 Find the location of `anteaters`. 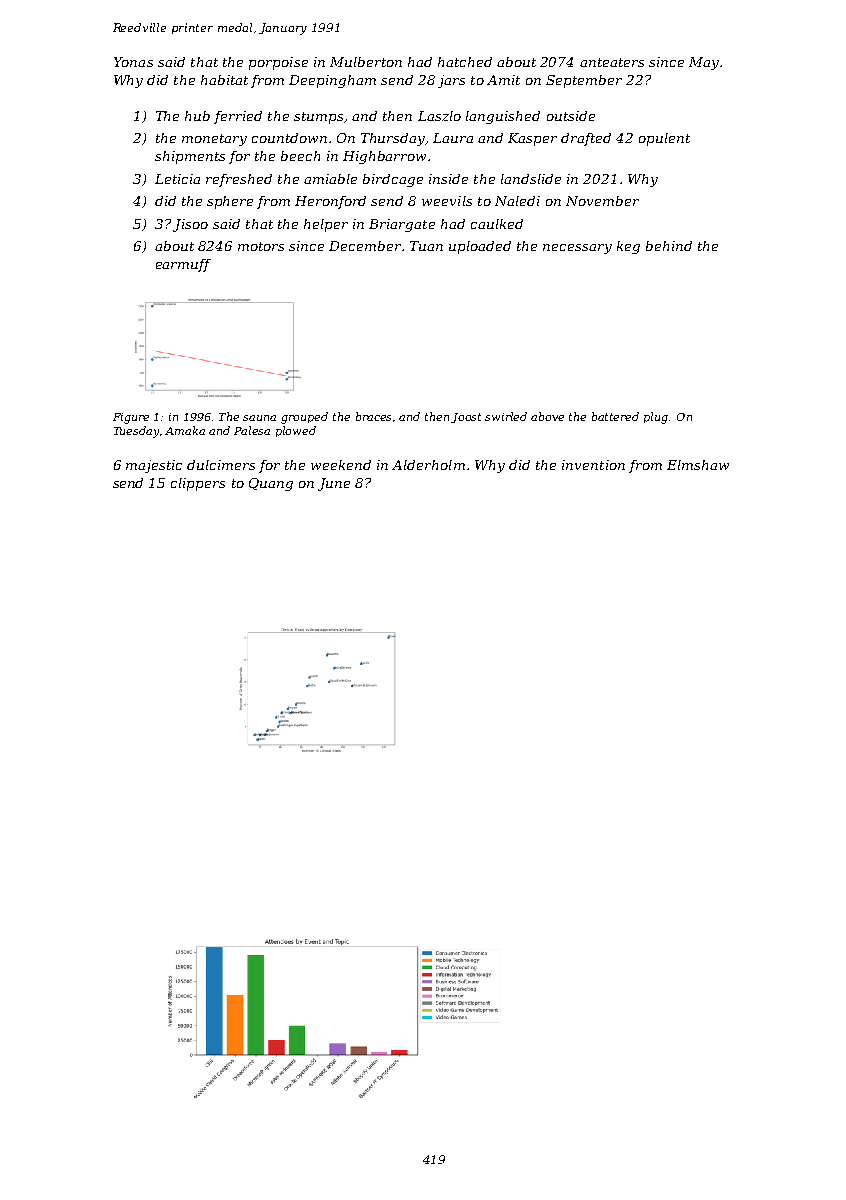

anteaters is located at coordinates (612, 62).
